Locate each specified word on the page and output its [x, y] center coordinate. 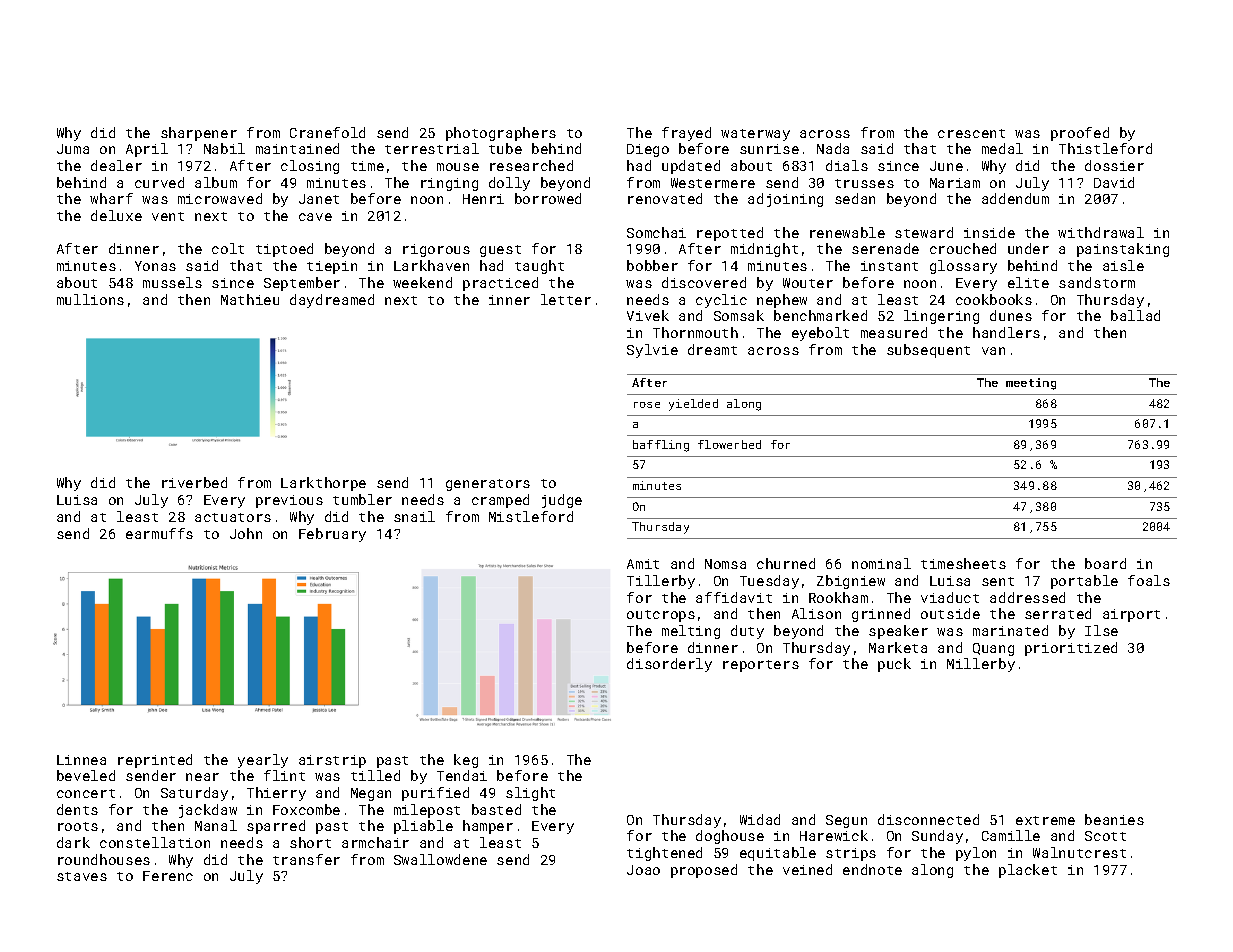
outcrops [661, 616]
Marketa [898, 647]
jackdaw [208, 811]
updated [691, 167]
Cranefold [327, 132]
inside [989, 232]
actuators [233, 517]
